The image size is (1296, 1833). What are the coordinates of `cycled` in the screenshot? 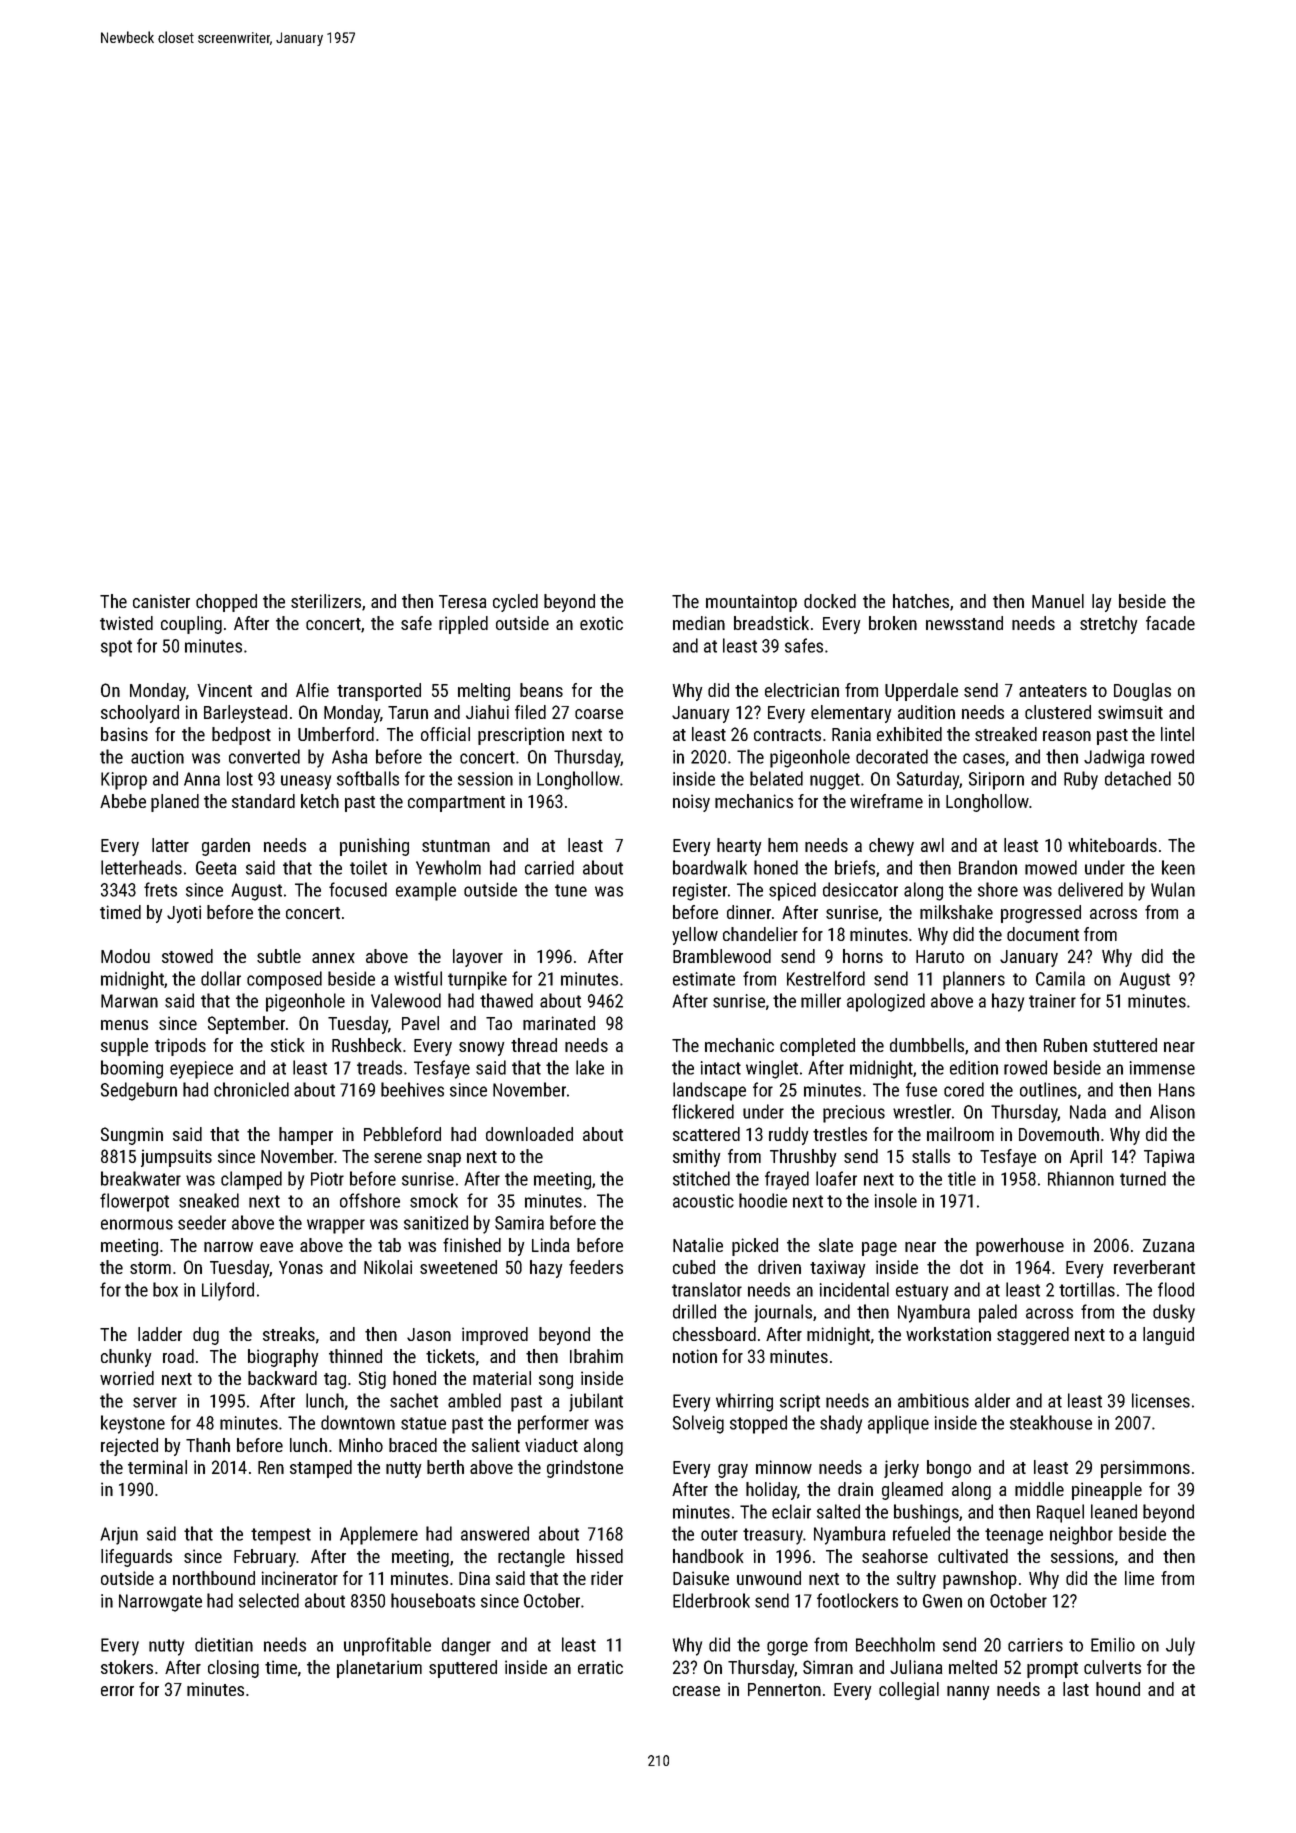 It's located at (515, 603).
